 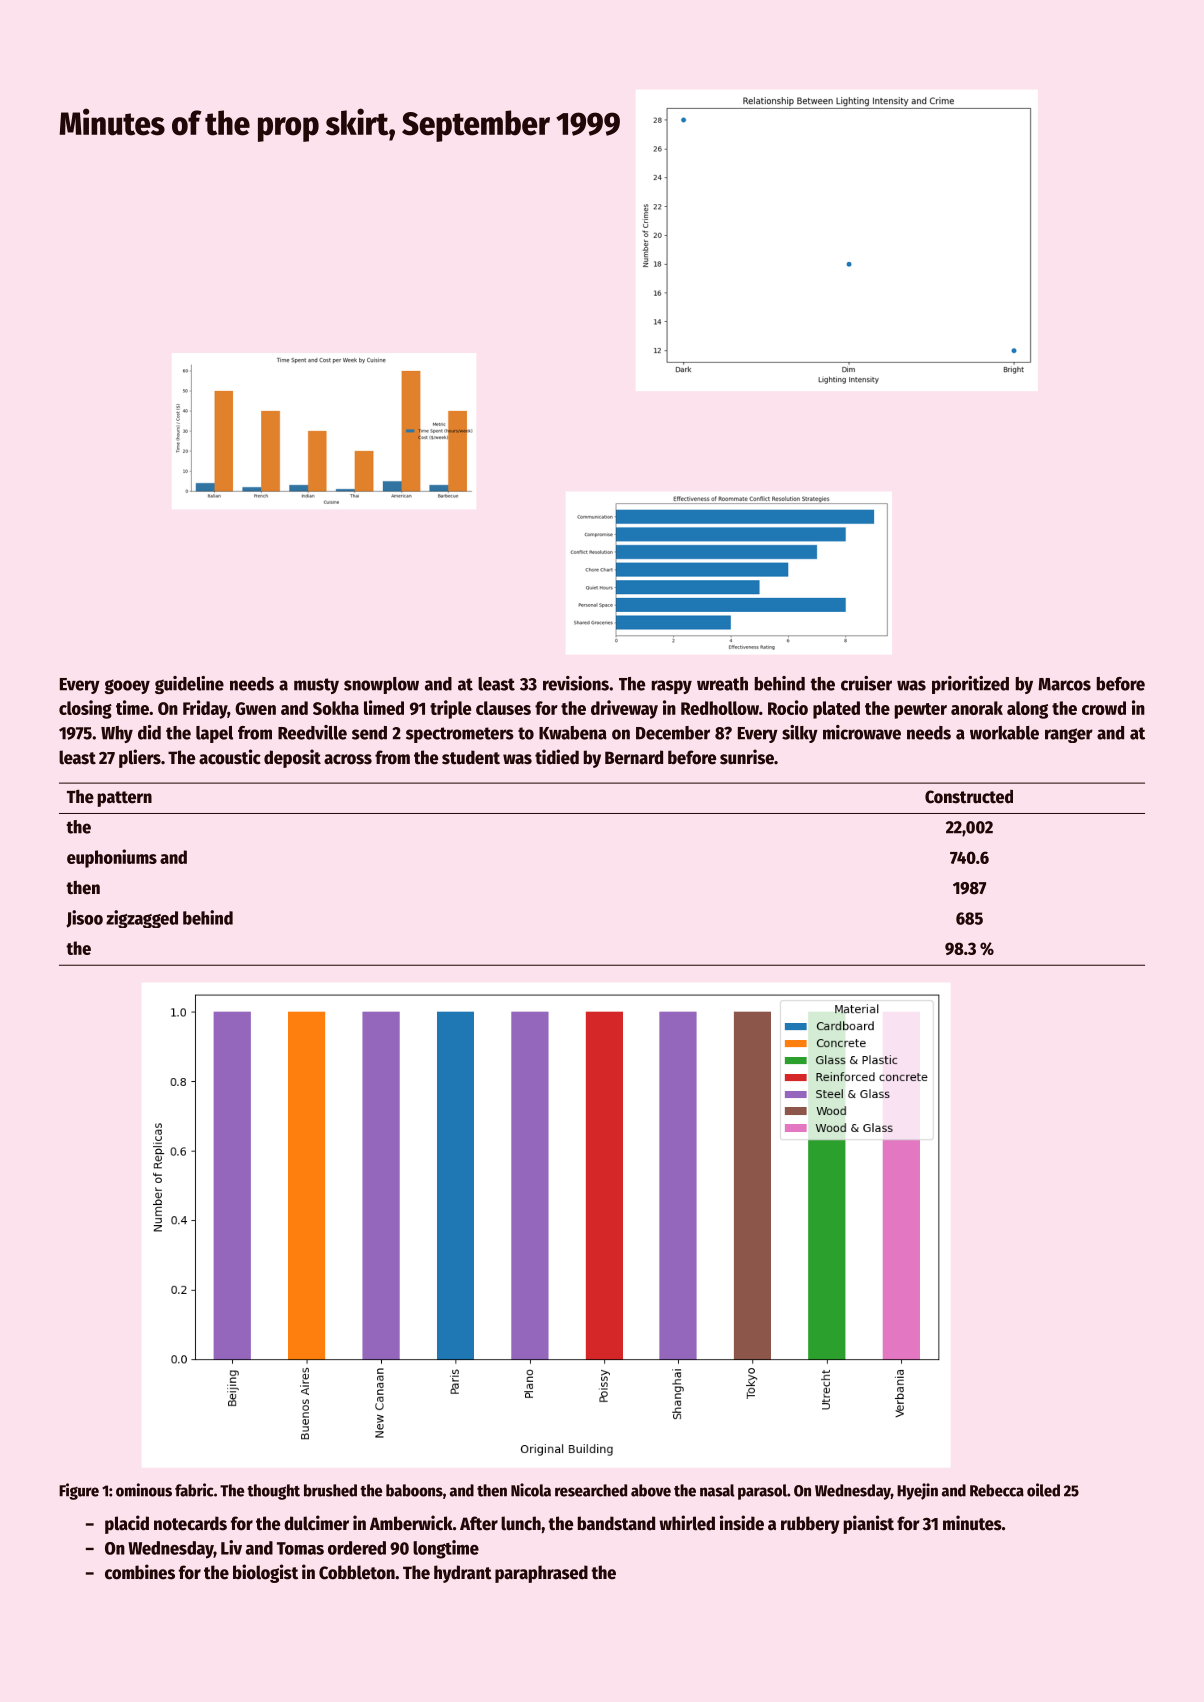 I want to click on sunrise, so click(x=747, y=757).
